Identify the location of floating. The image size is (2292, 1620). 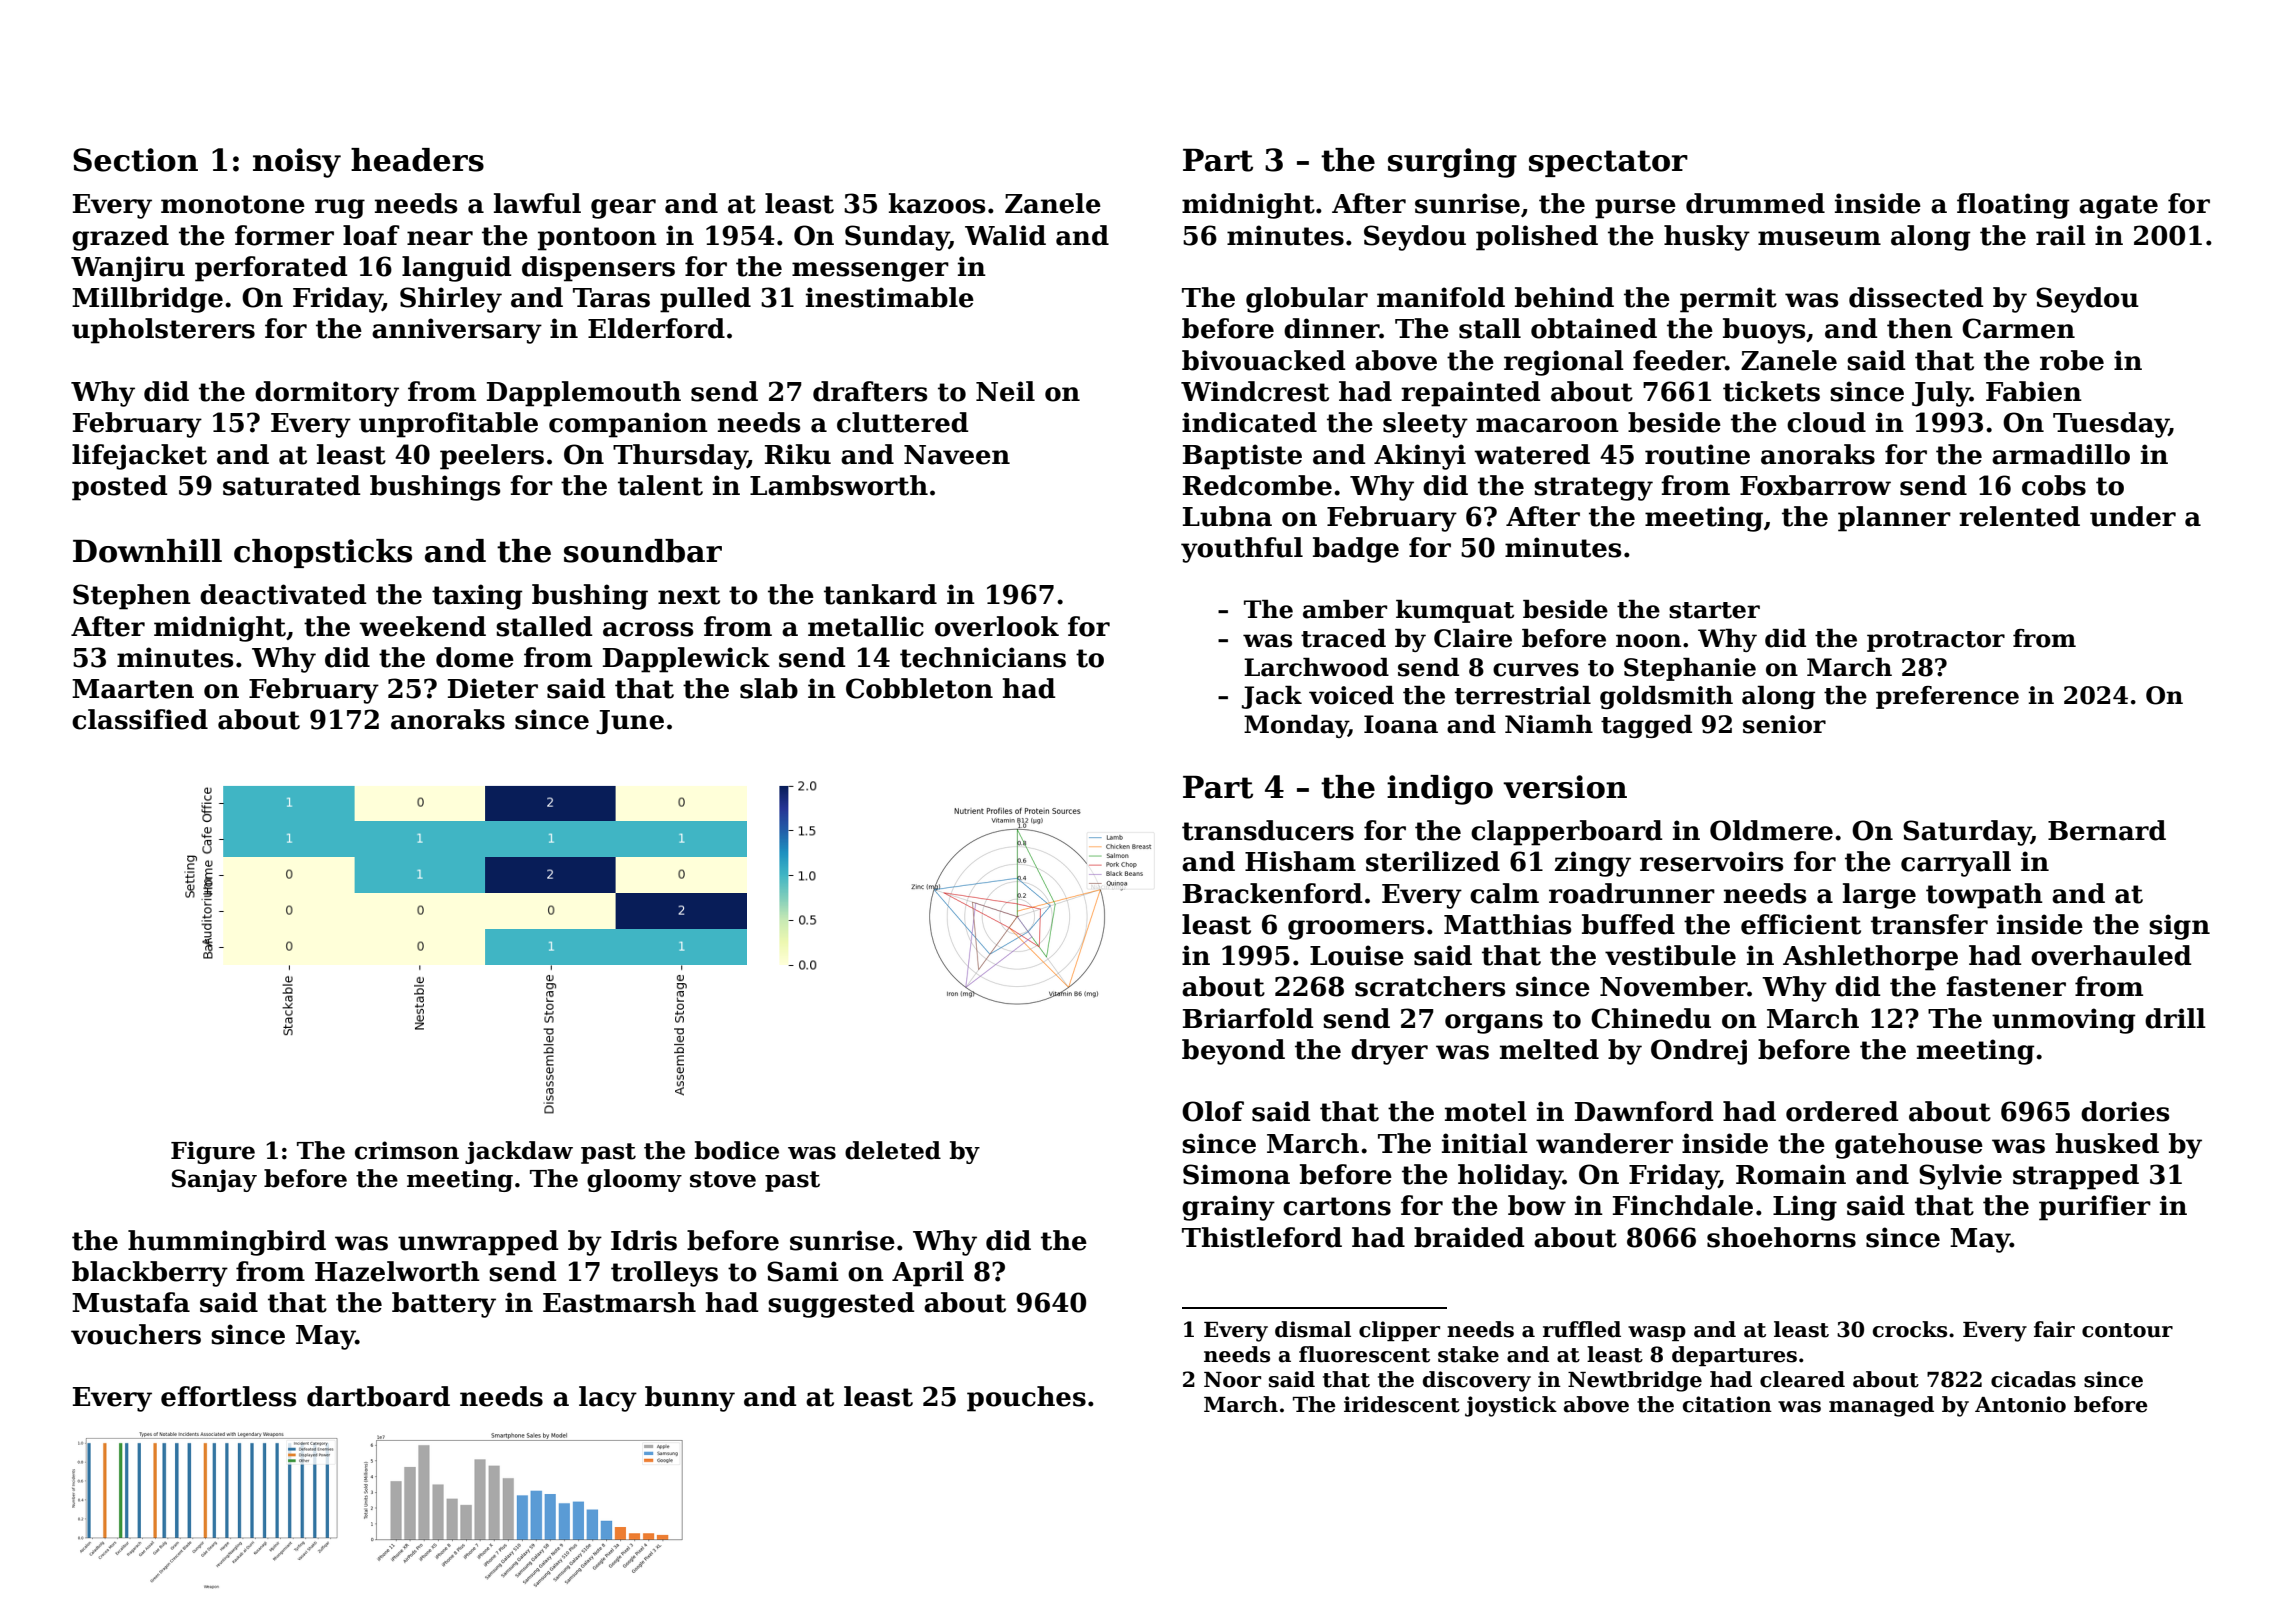
(2013, 206).
